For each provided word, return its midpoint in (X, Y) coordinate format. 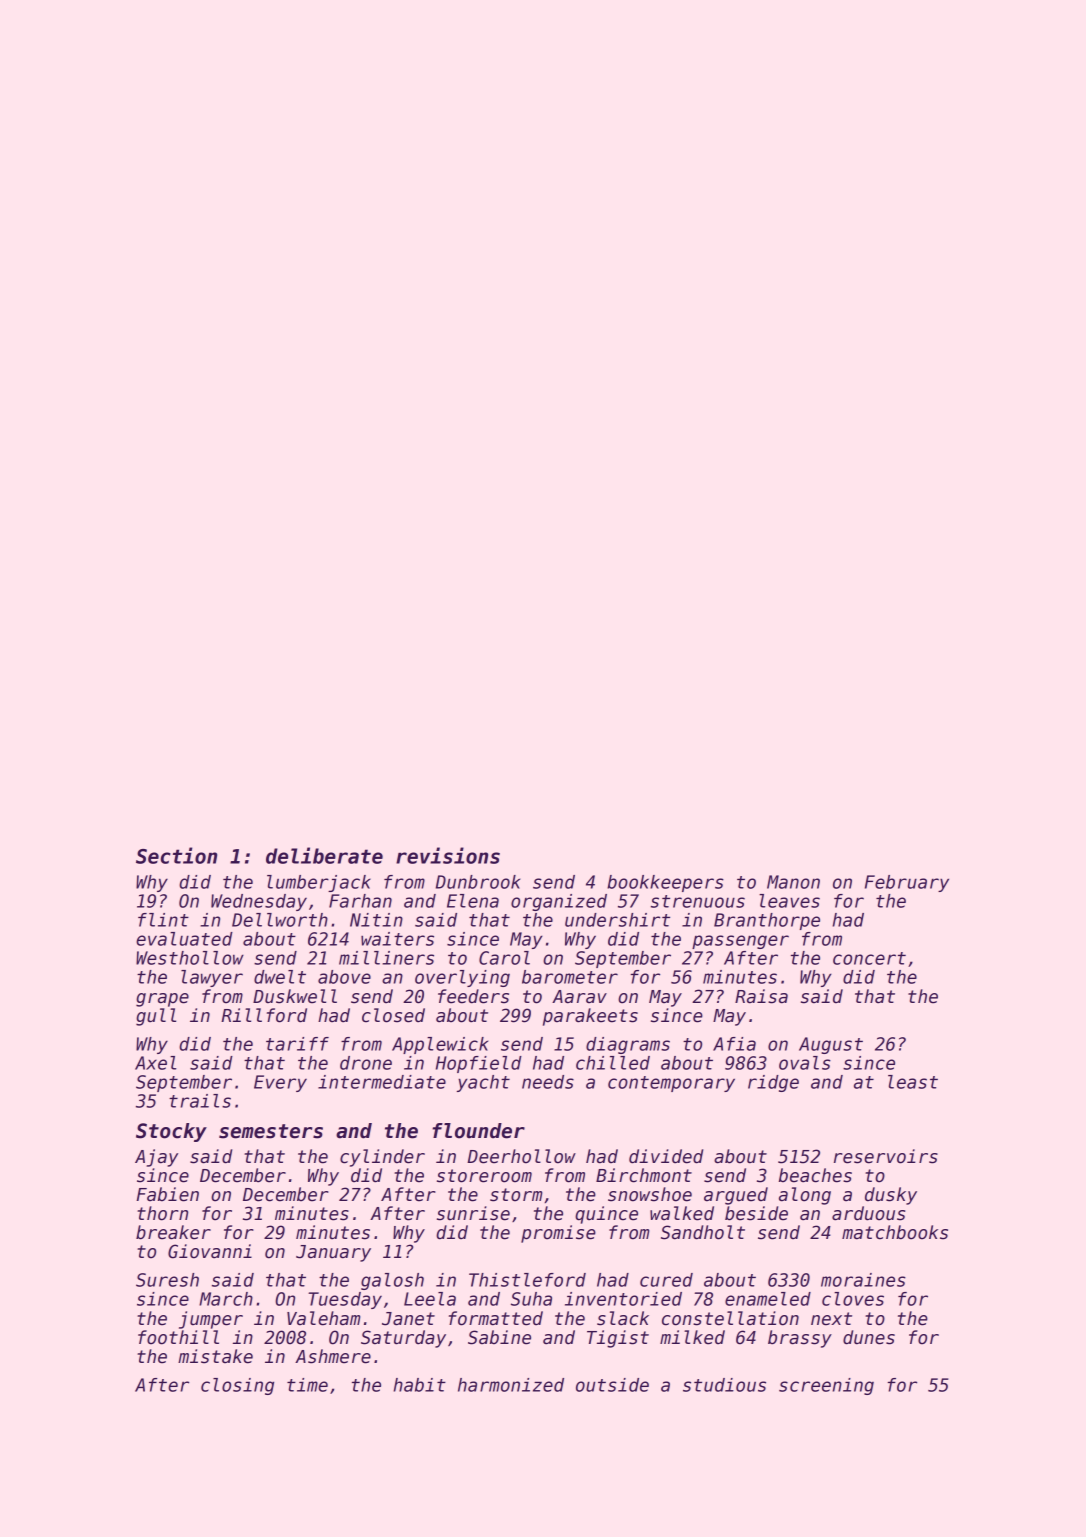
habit (420, 1385)
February (907, 883)
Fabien (167, 1194)
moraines (863, 1280)
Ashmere (333, 1356)
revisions (448, 855)
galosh (392, 1281)
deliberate (324, 855)
